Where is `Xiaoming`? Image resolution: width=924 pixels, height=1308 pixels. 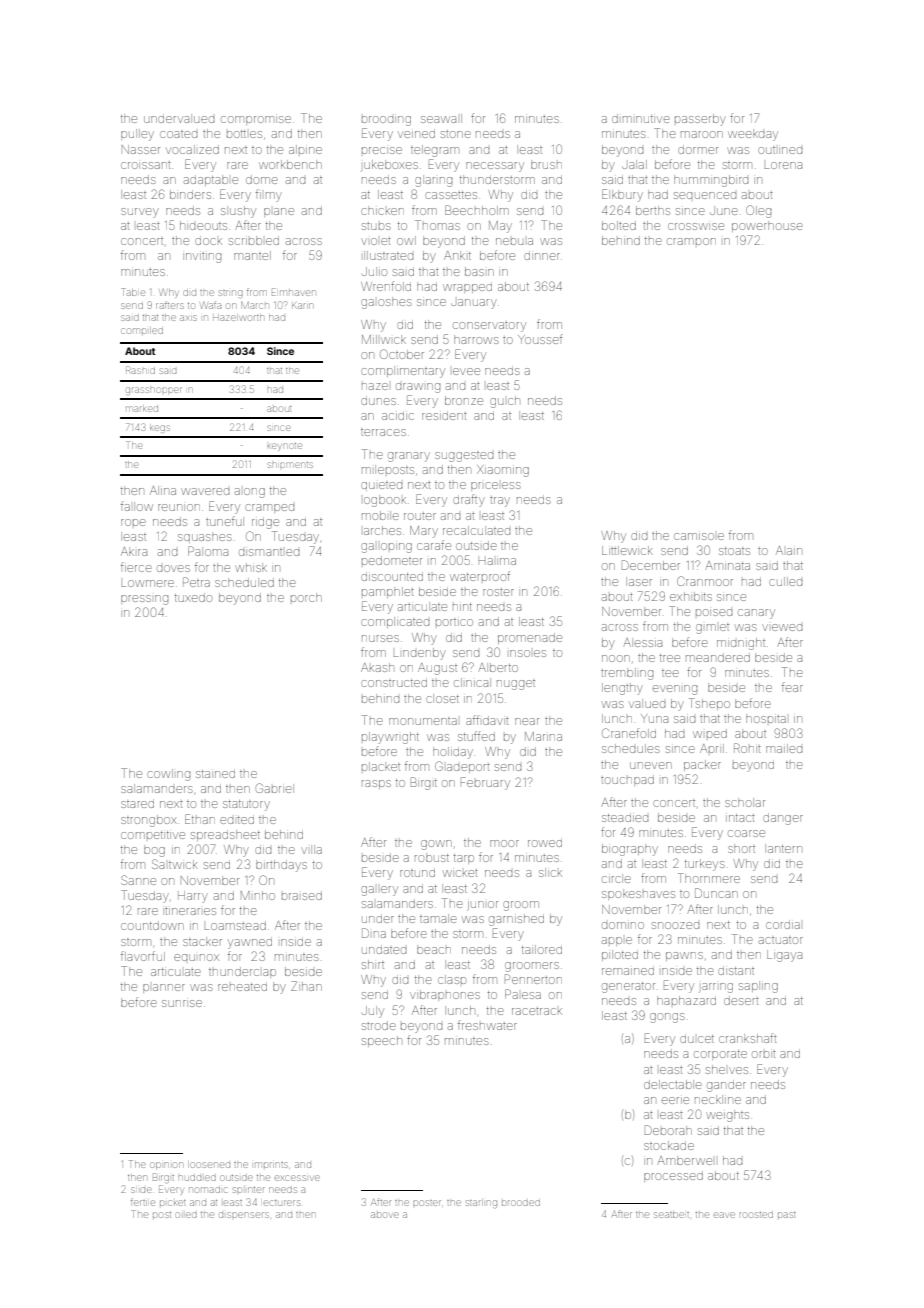 Xiaoming is located at coordinates (503, 471).
